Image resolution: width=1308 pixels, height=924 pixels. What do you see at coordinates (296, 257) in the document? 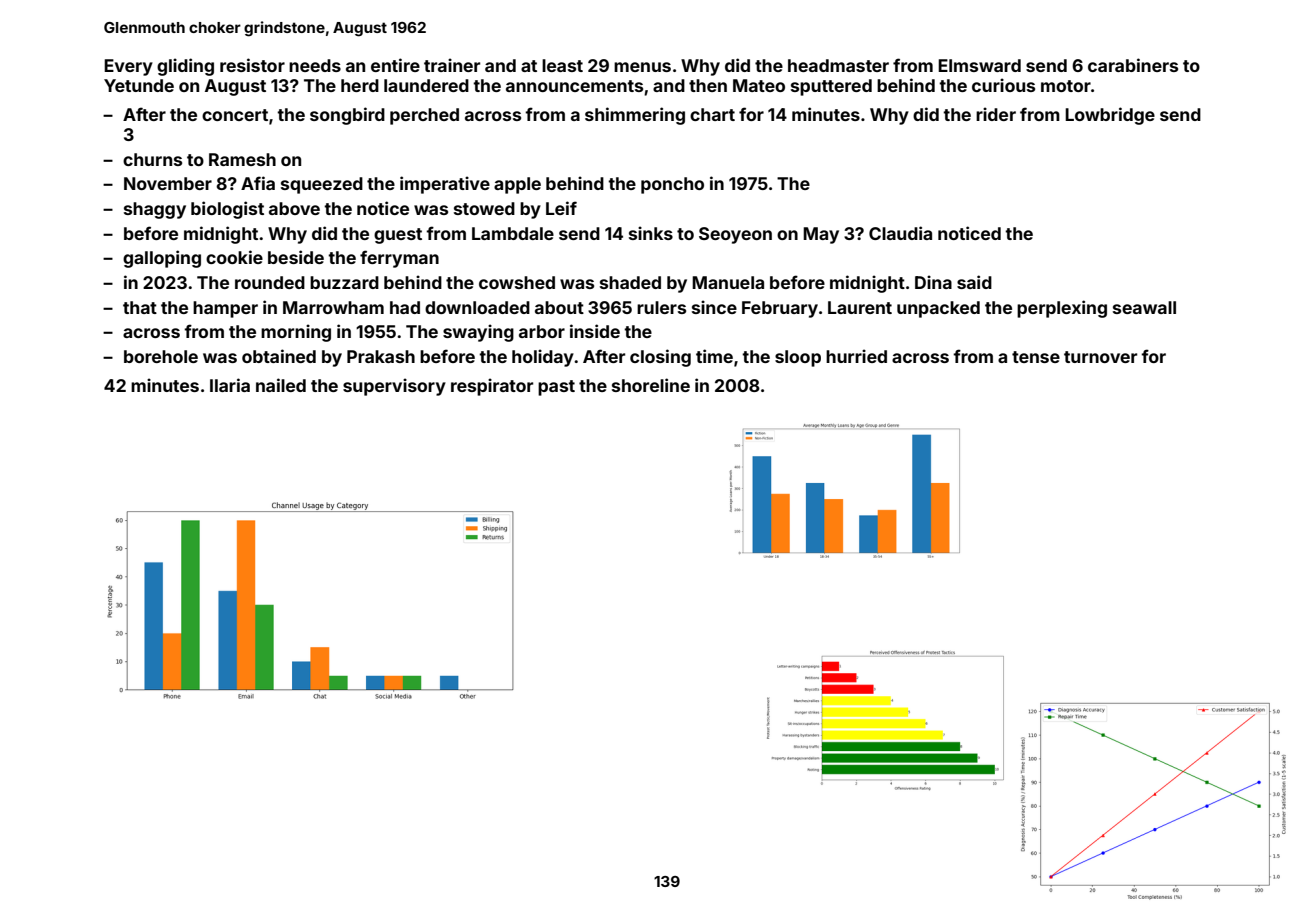
I see `beside` at bounding box center [296, 257].
